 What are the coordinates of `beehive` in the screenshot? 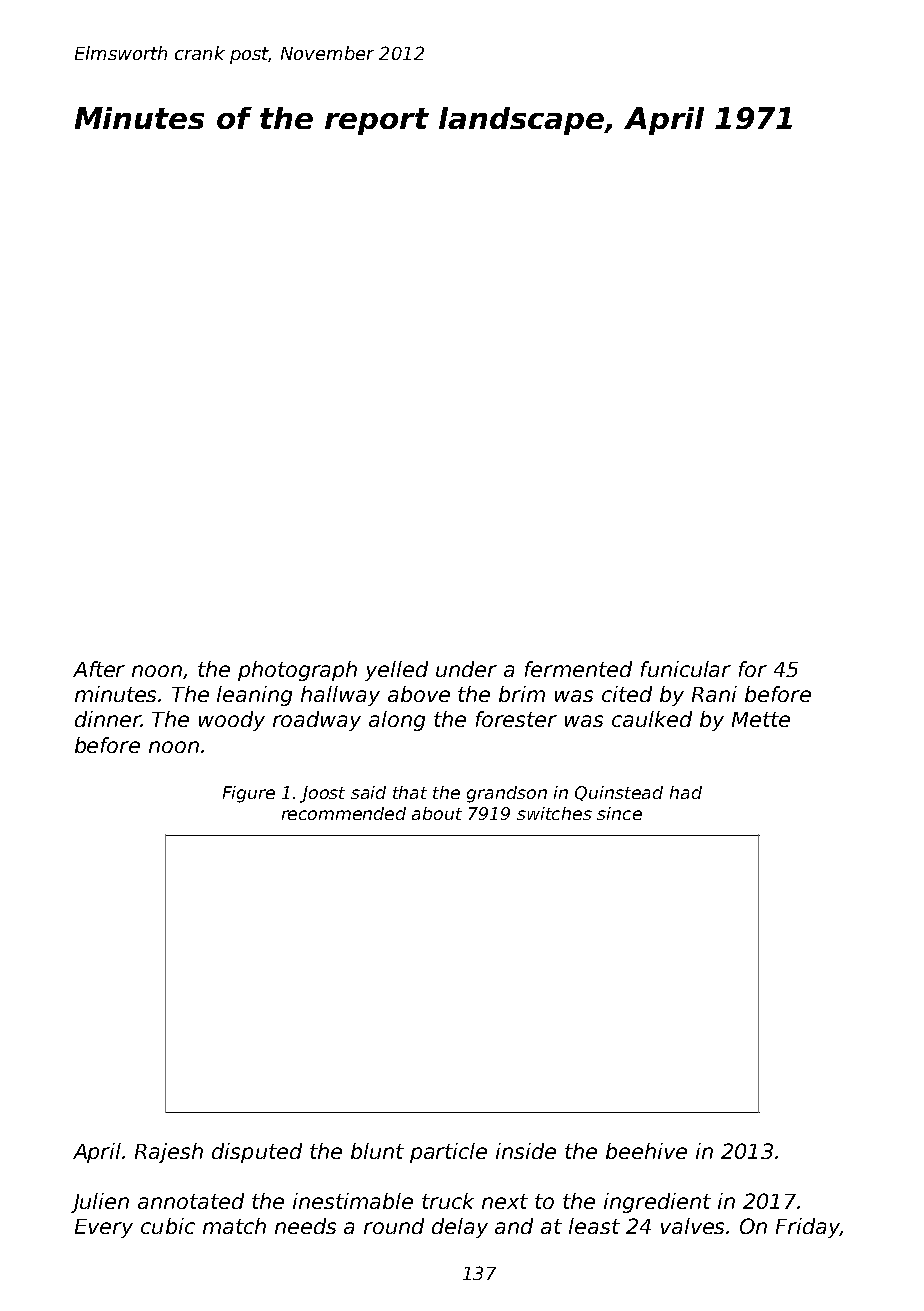 It's located at (646, 1151).
